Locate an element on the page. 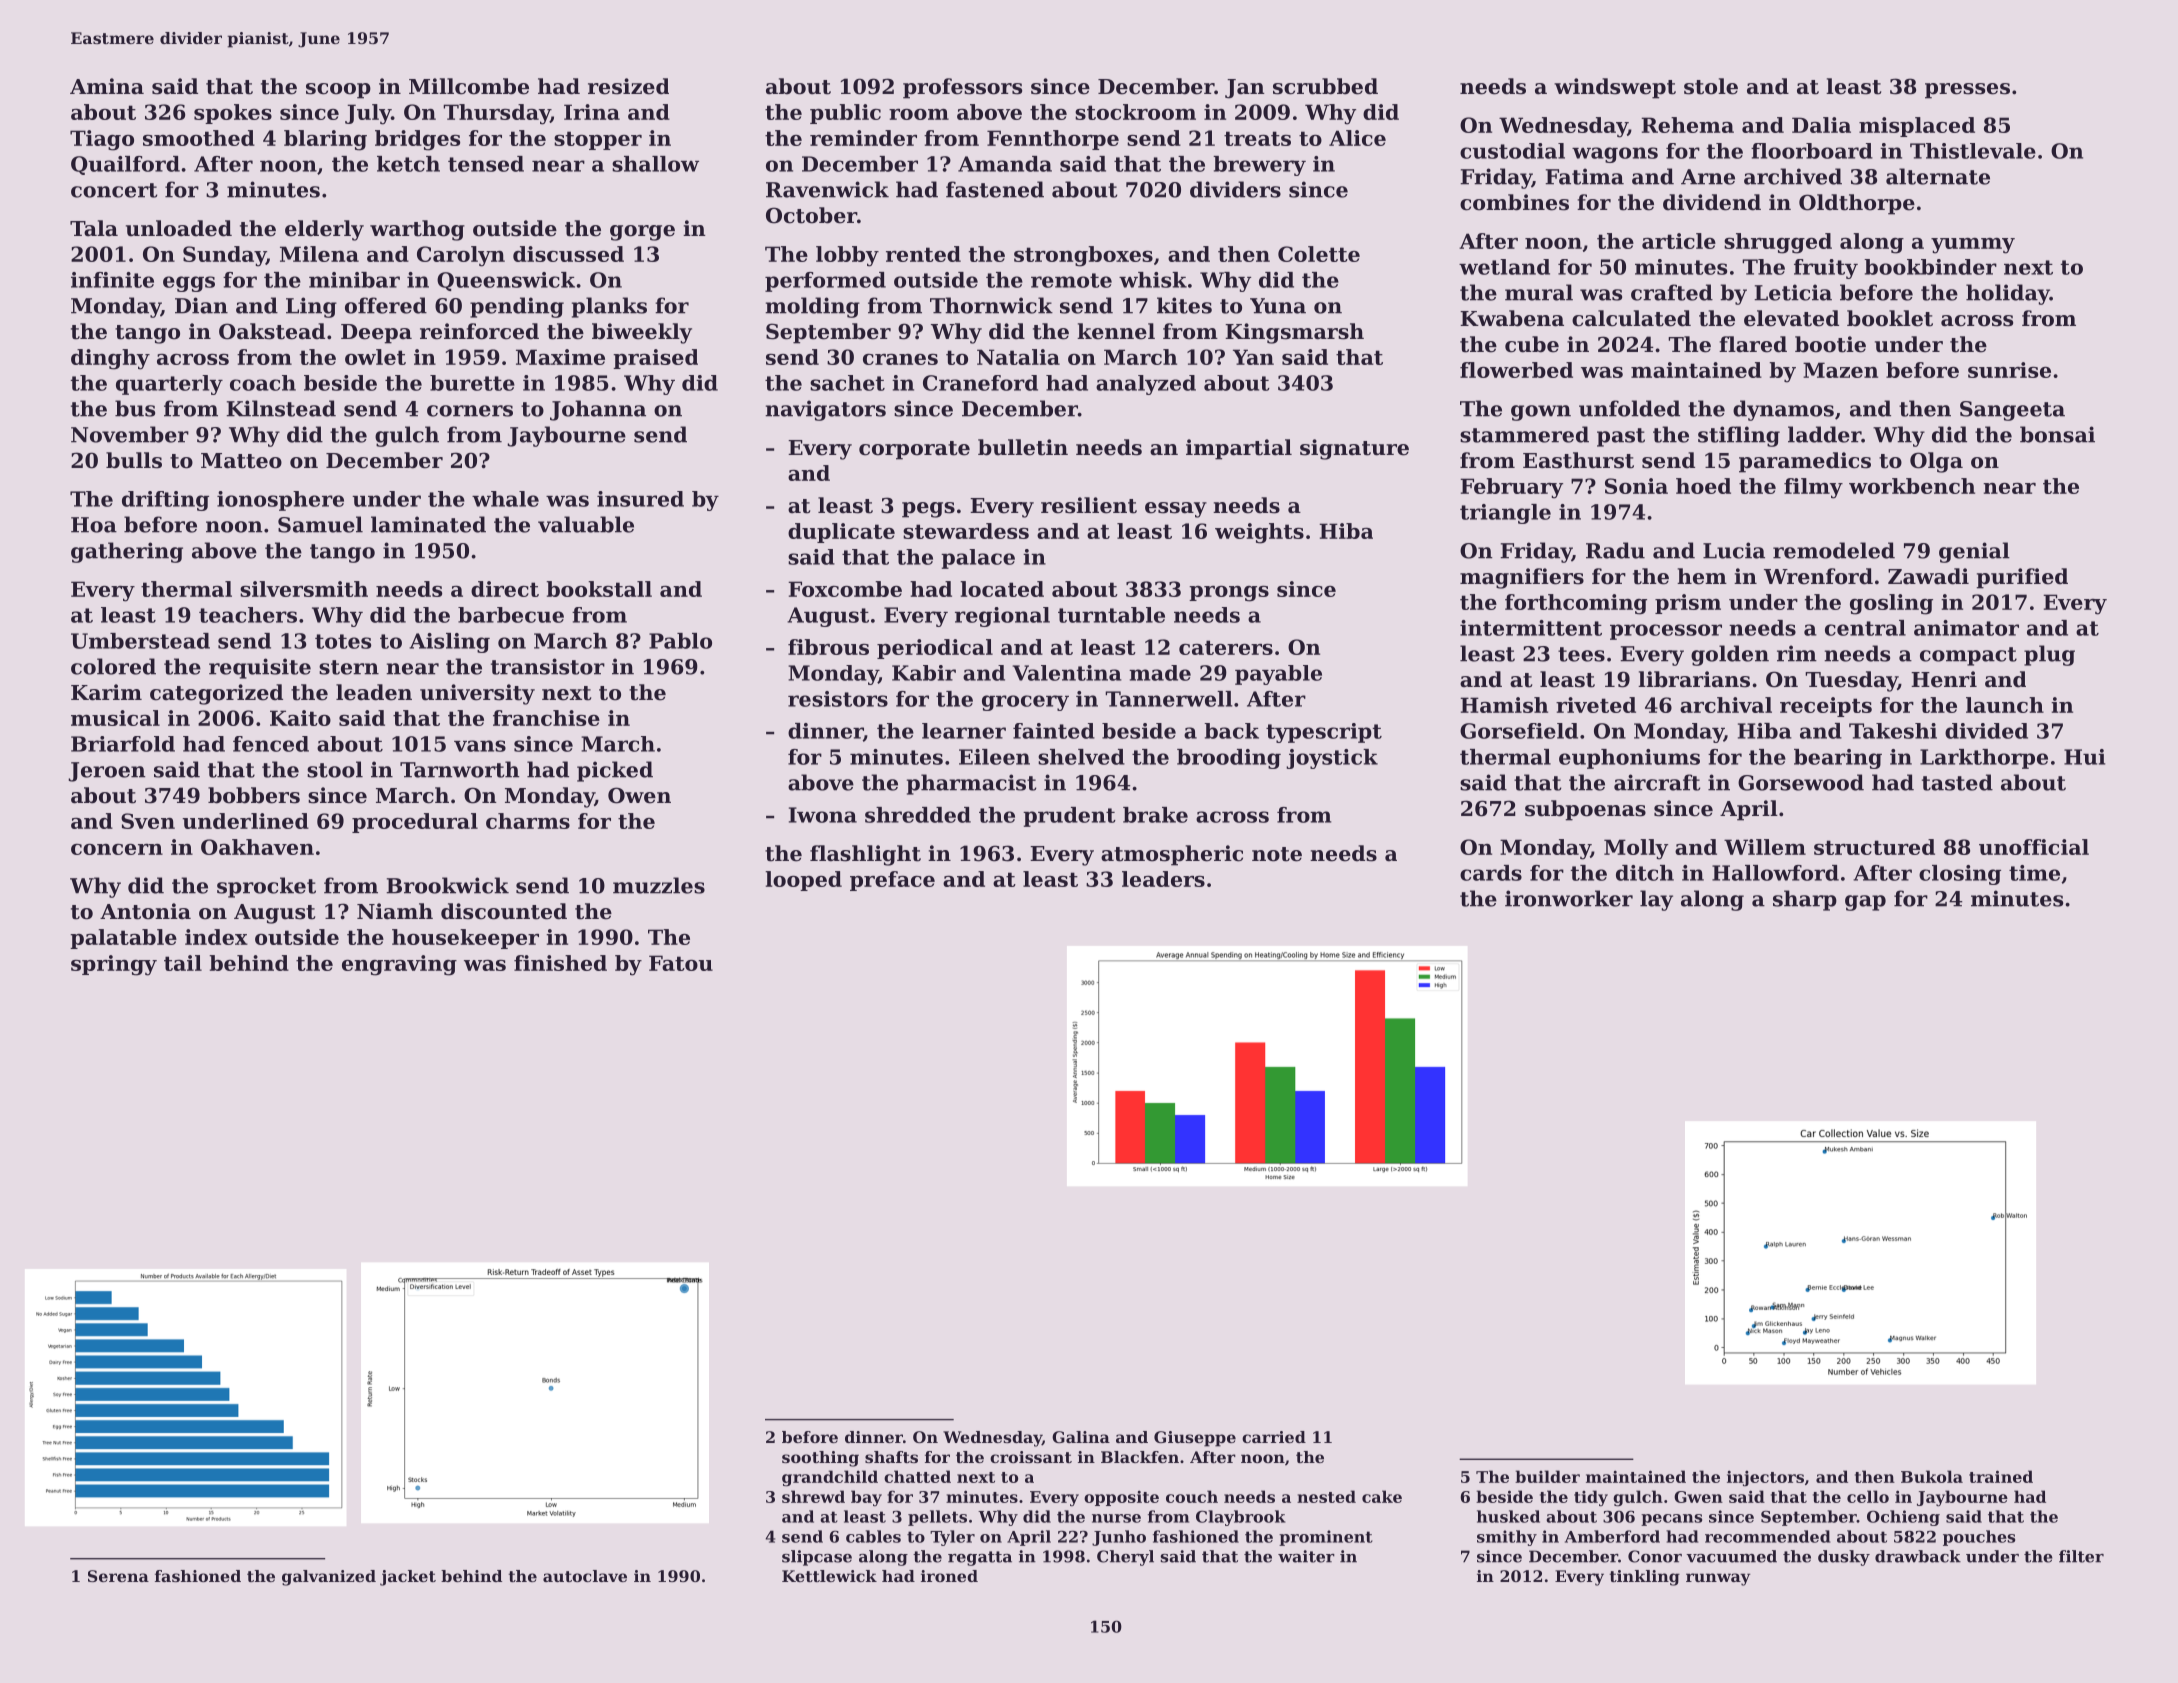 Image resolution: width=2178 pixels, height=1683 pixels. jacket is located at coordinates (408, 1578).
